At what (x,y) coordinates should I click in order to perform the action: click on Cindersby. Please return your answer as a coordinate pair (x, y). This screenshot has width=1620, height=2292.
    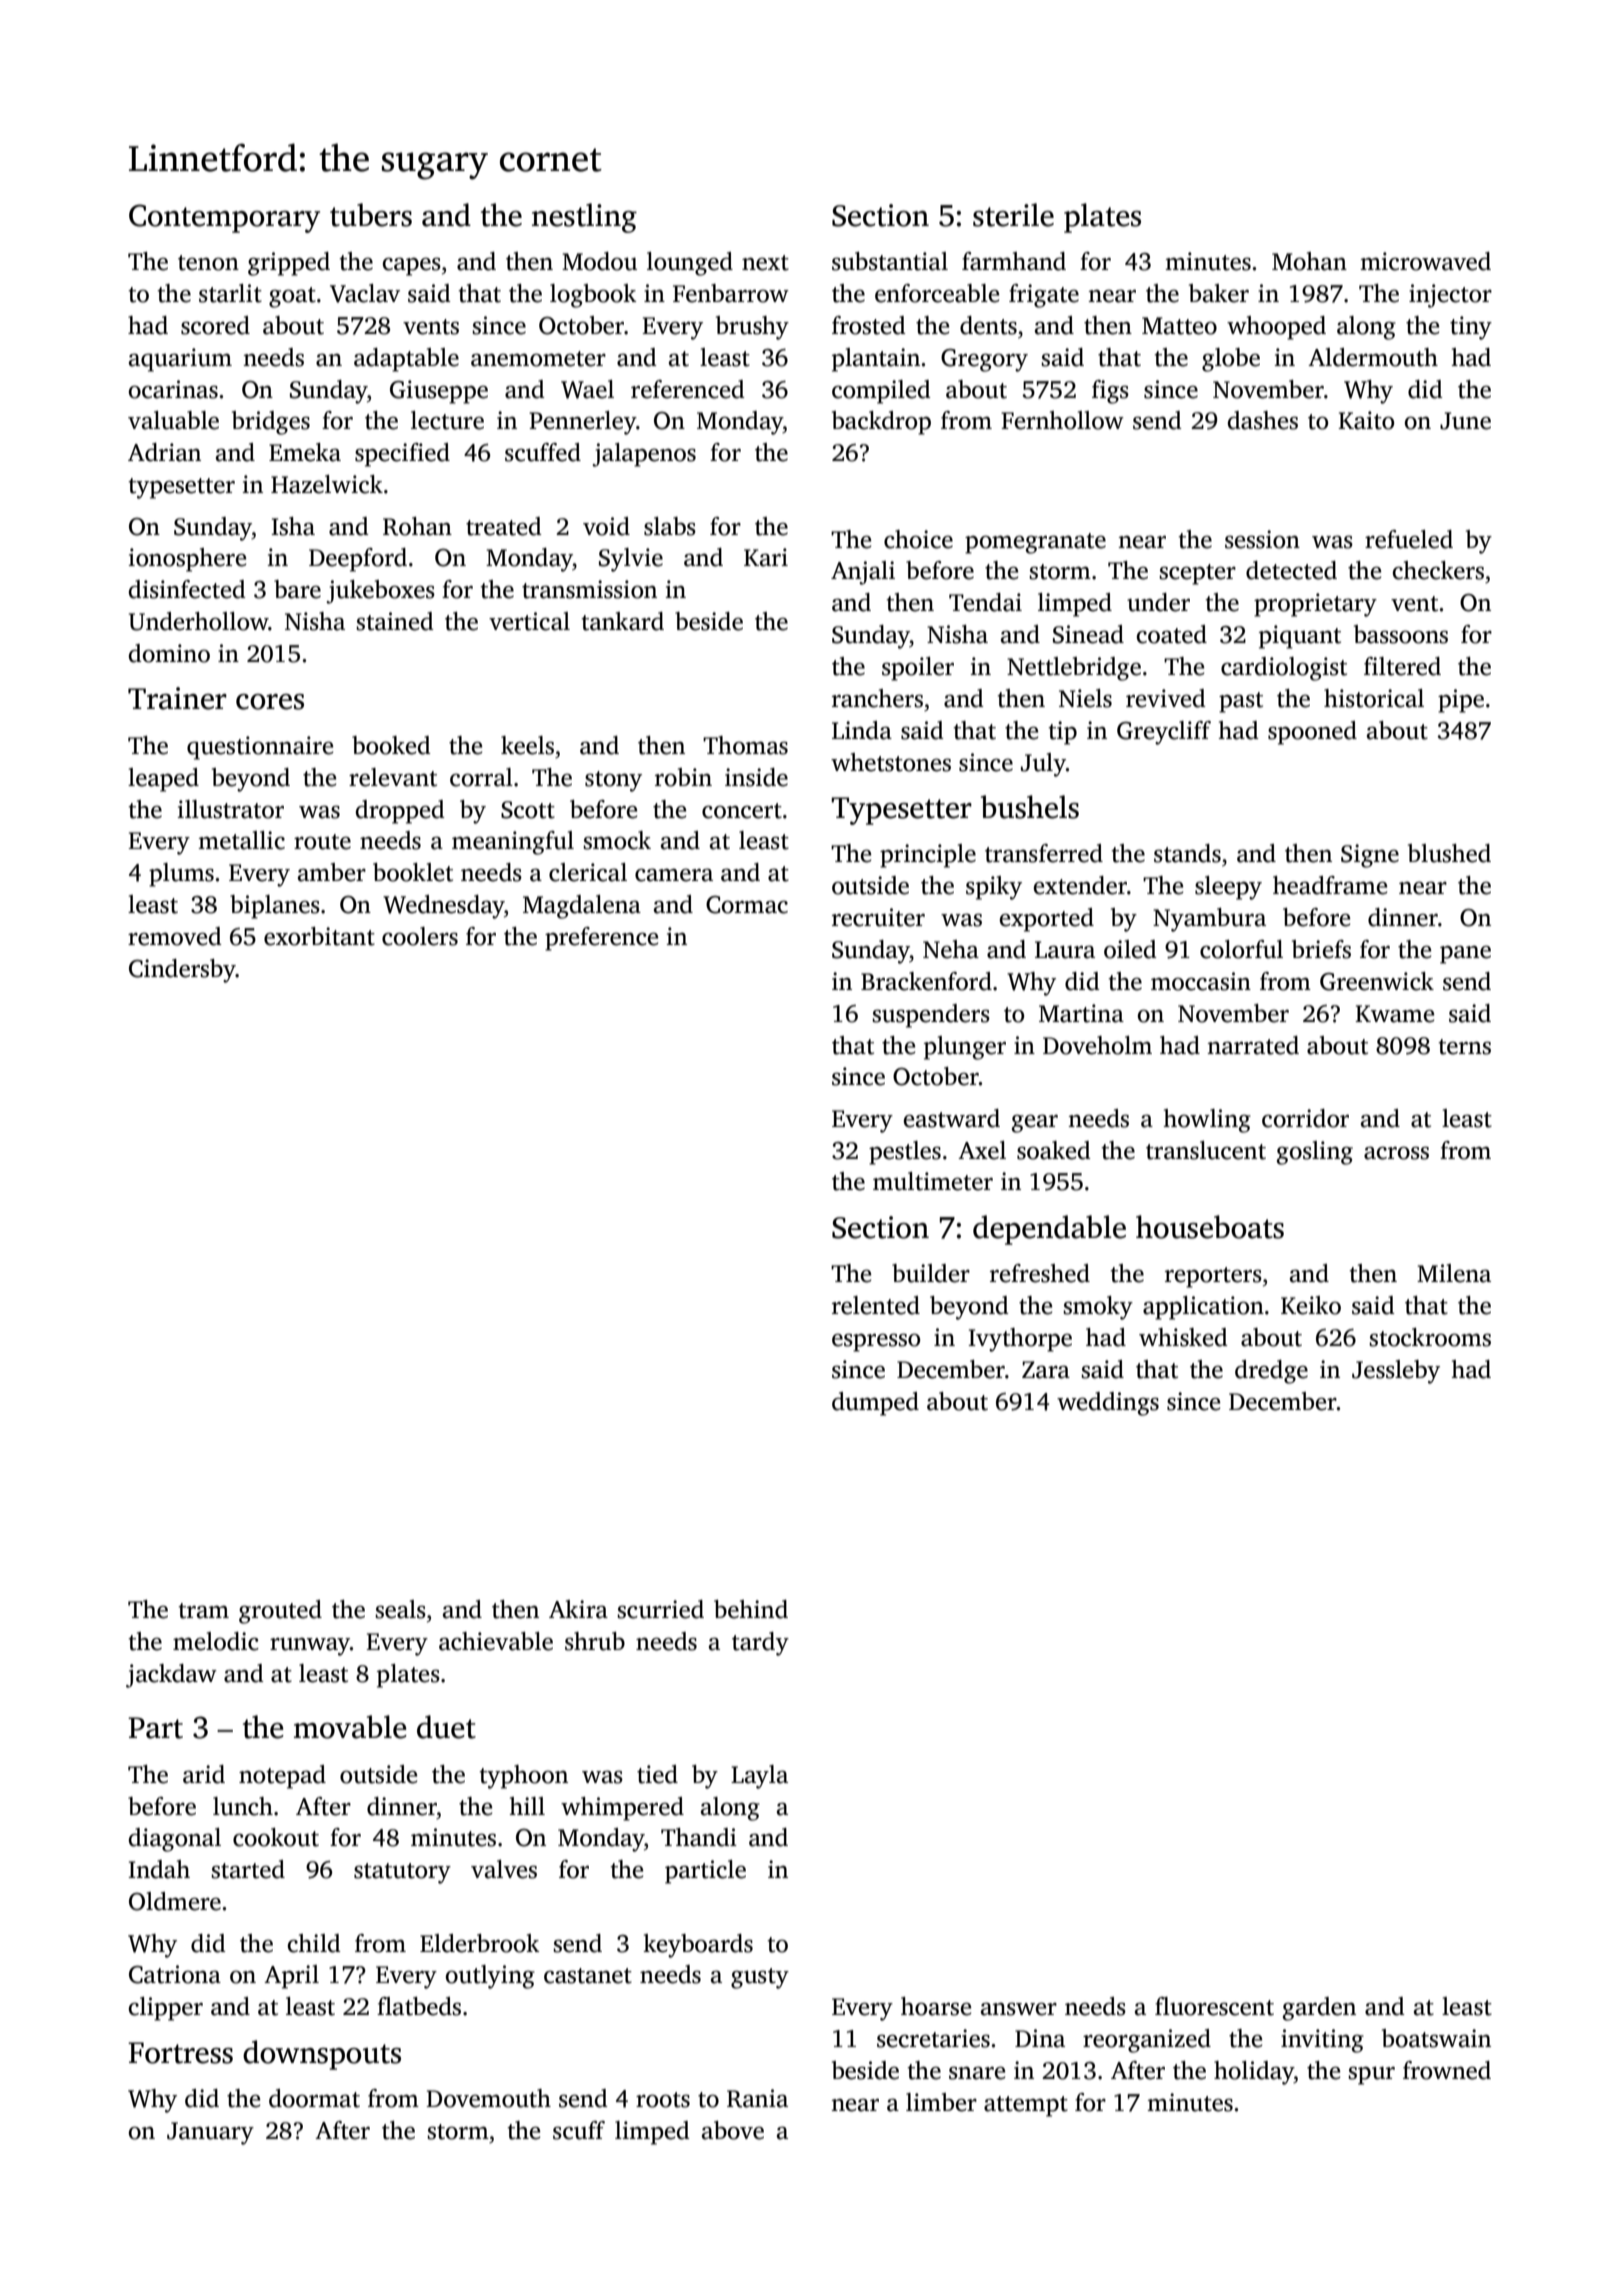
    Looking at the image, I should click on (182, 971).
